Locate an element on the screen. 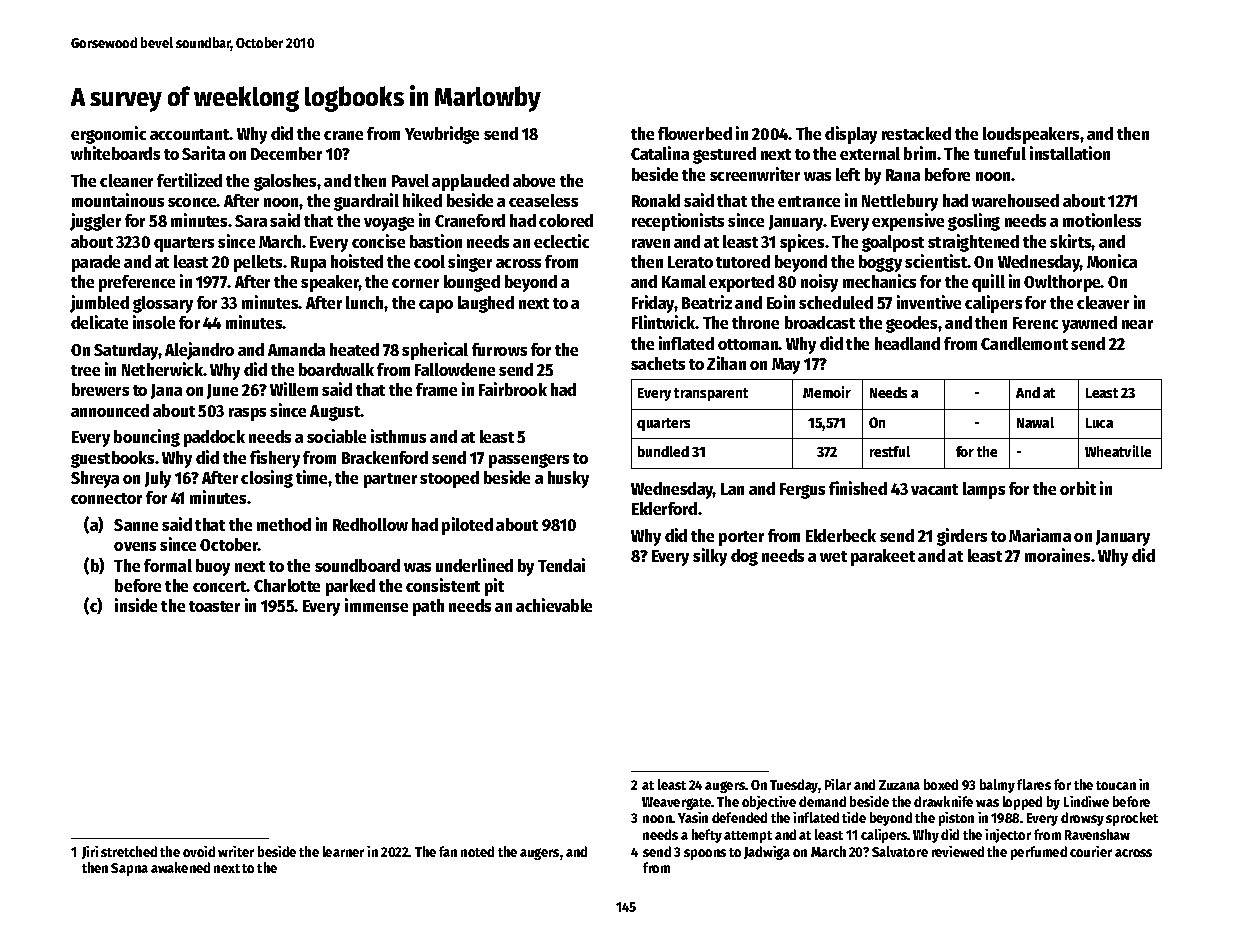 This screenshot has height=952, width=1233. restful is located at coordinates (890, 451).
